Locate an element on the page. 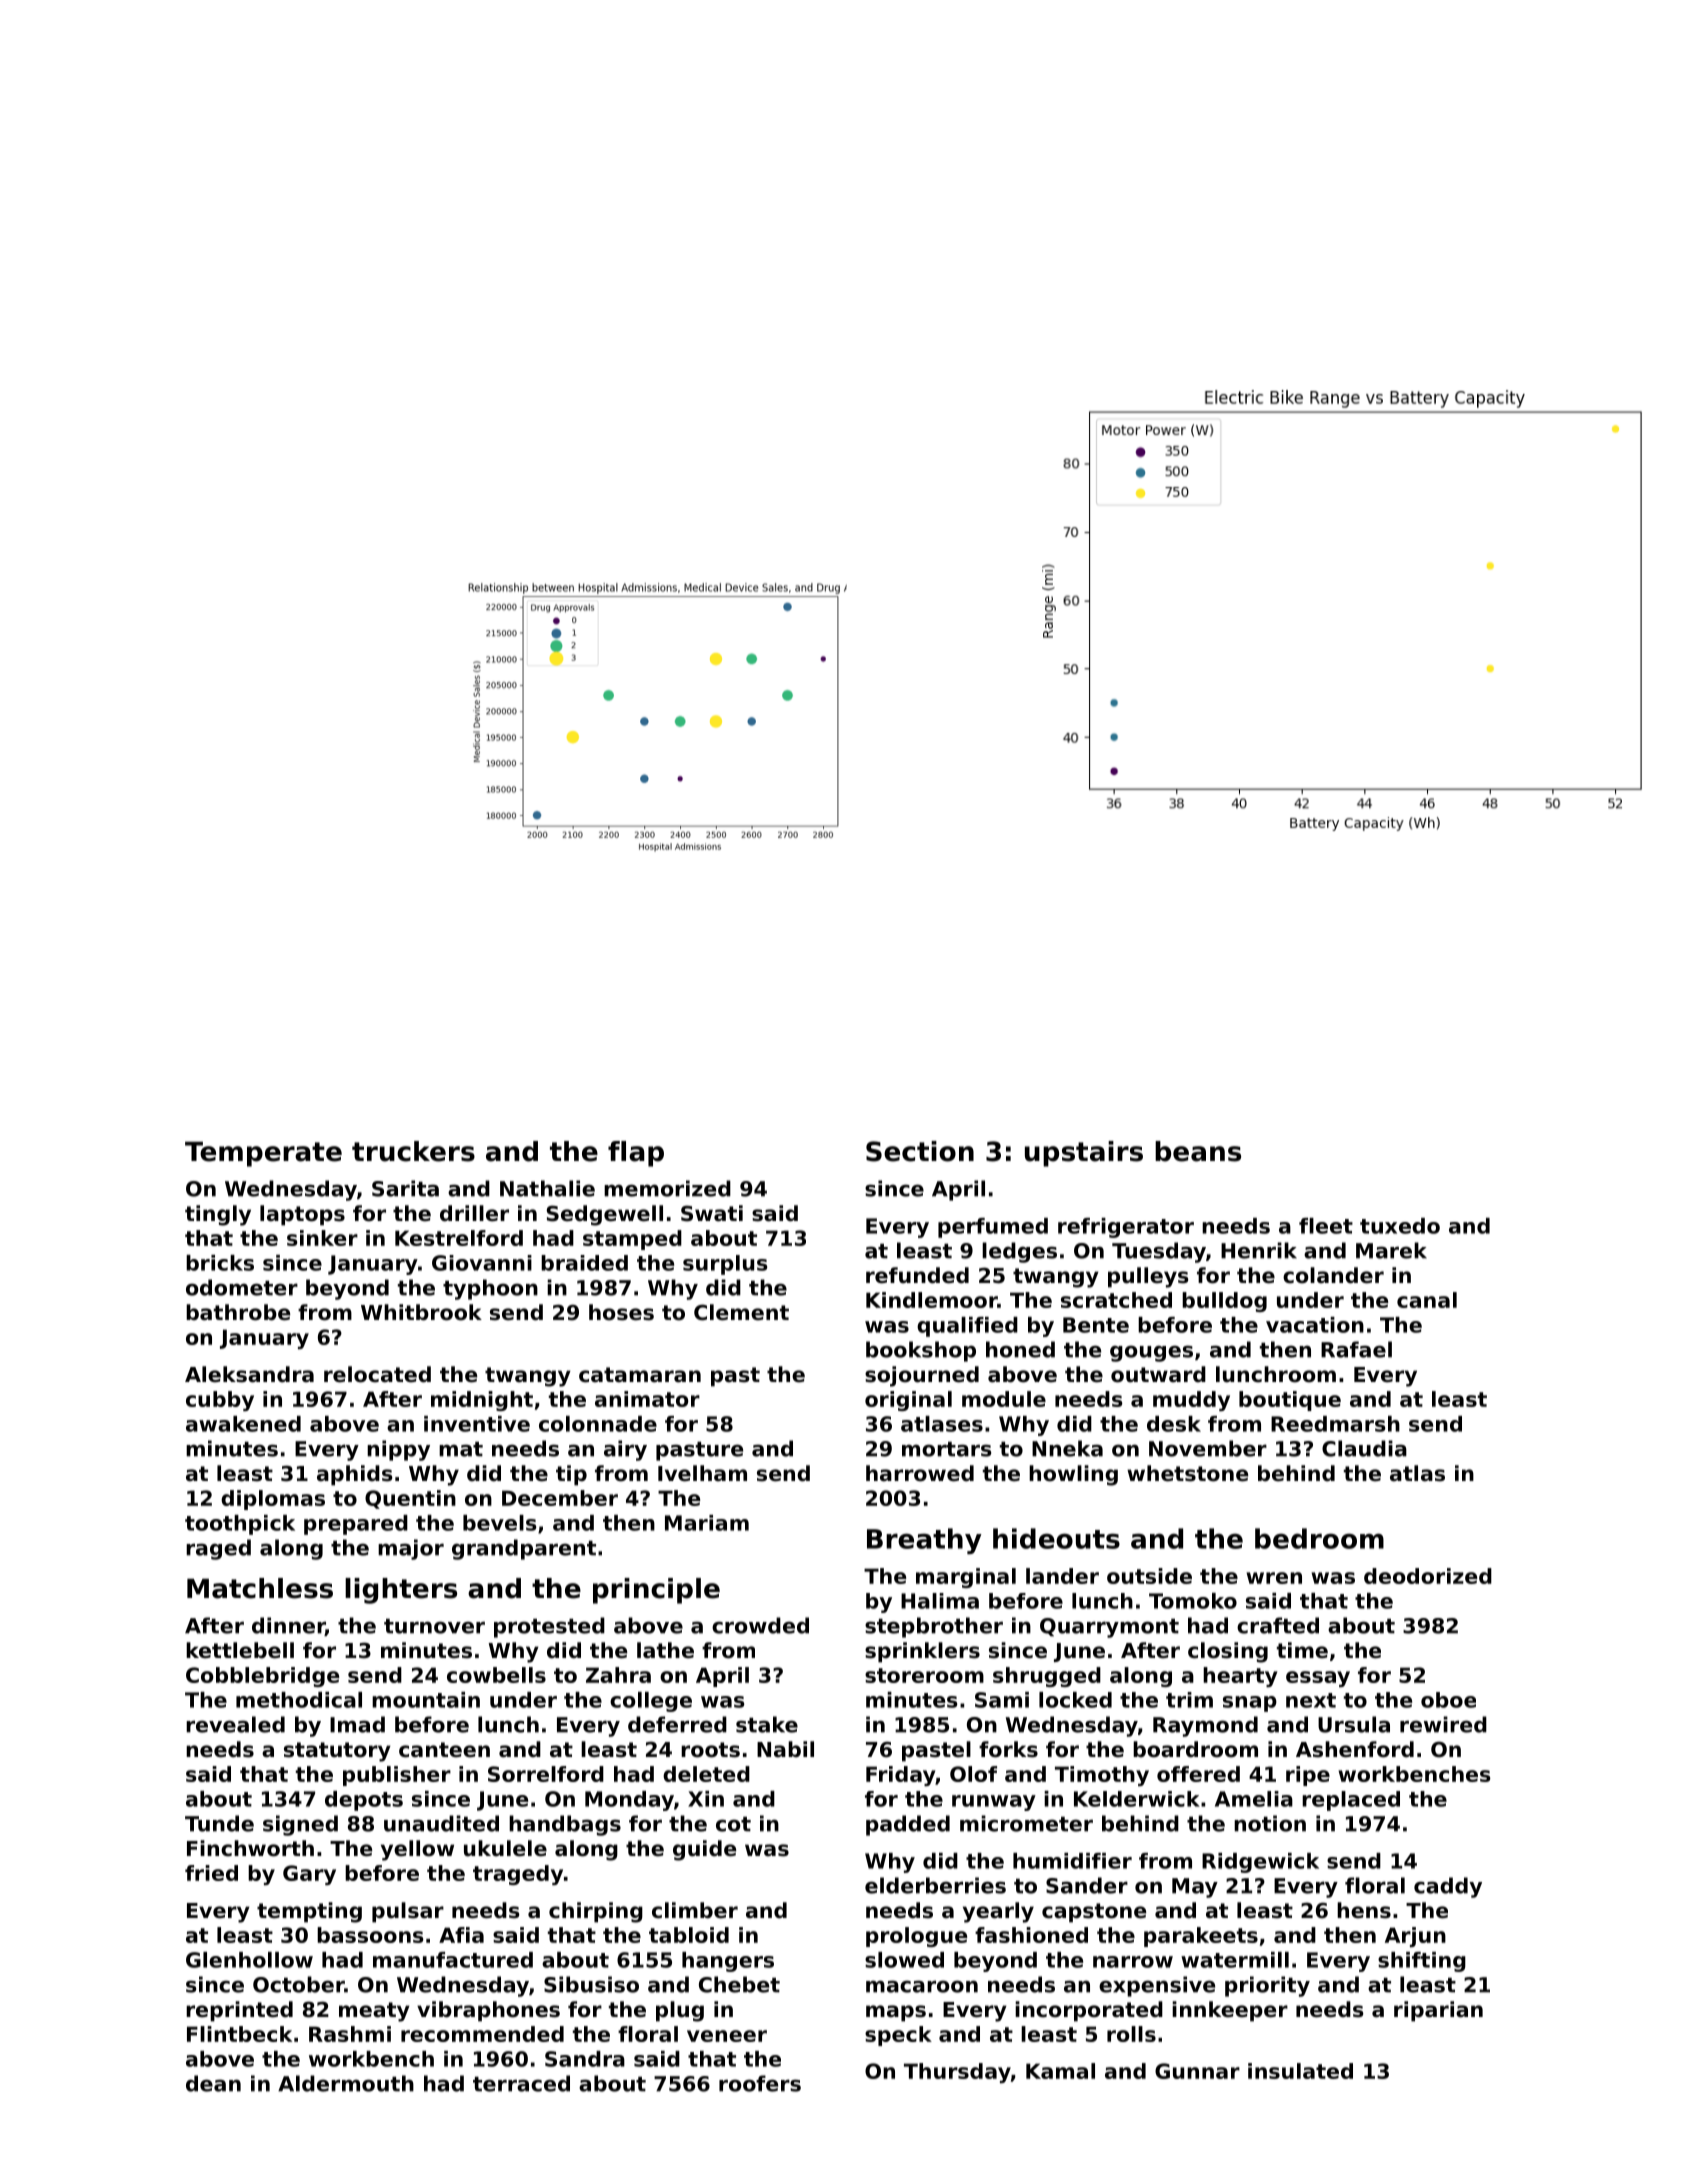 This page has width=1683, height=2178. module is located at coordinates (1004, 1399).
